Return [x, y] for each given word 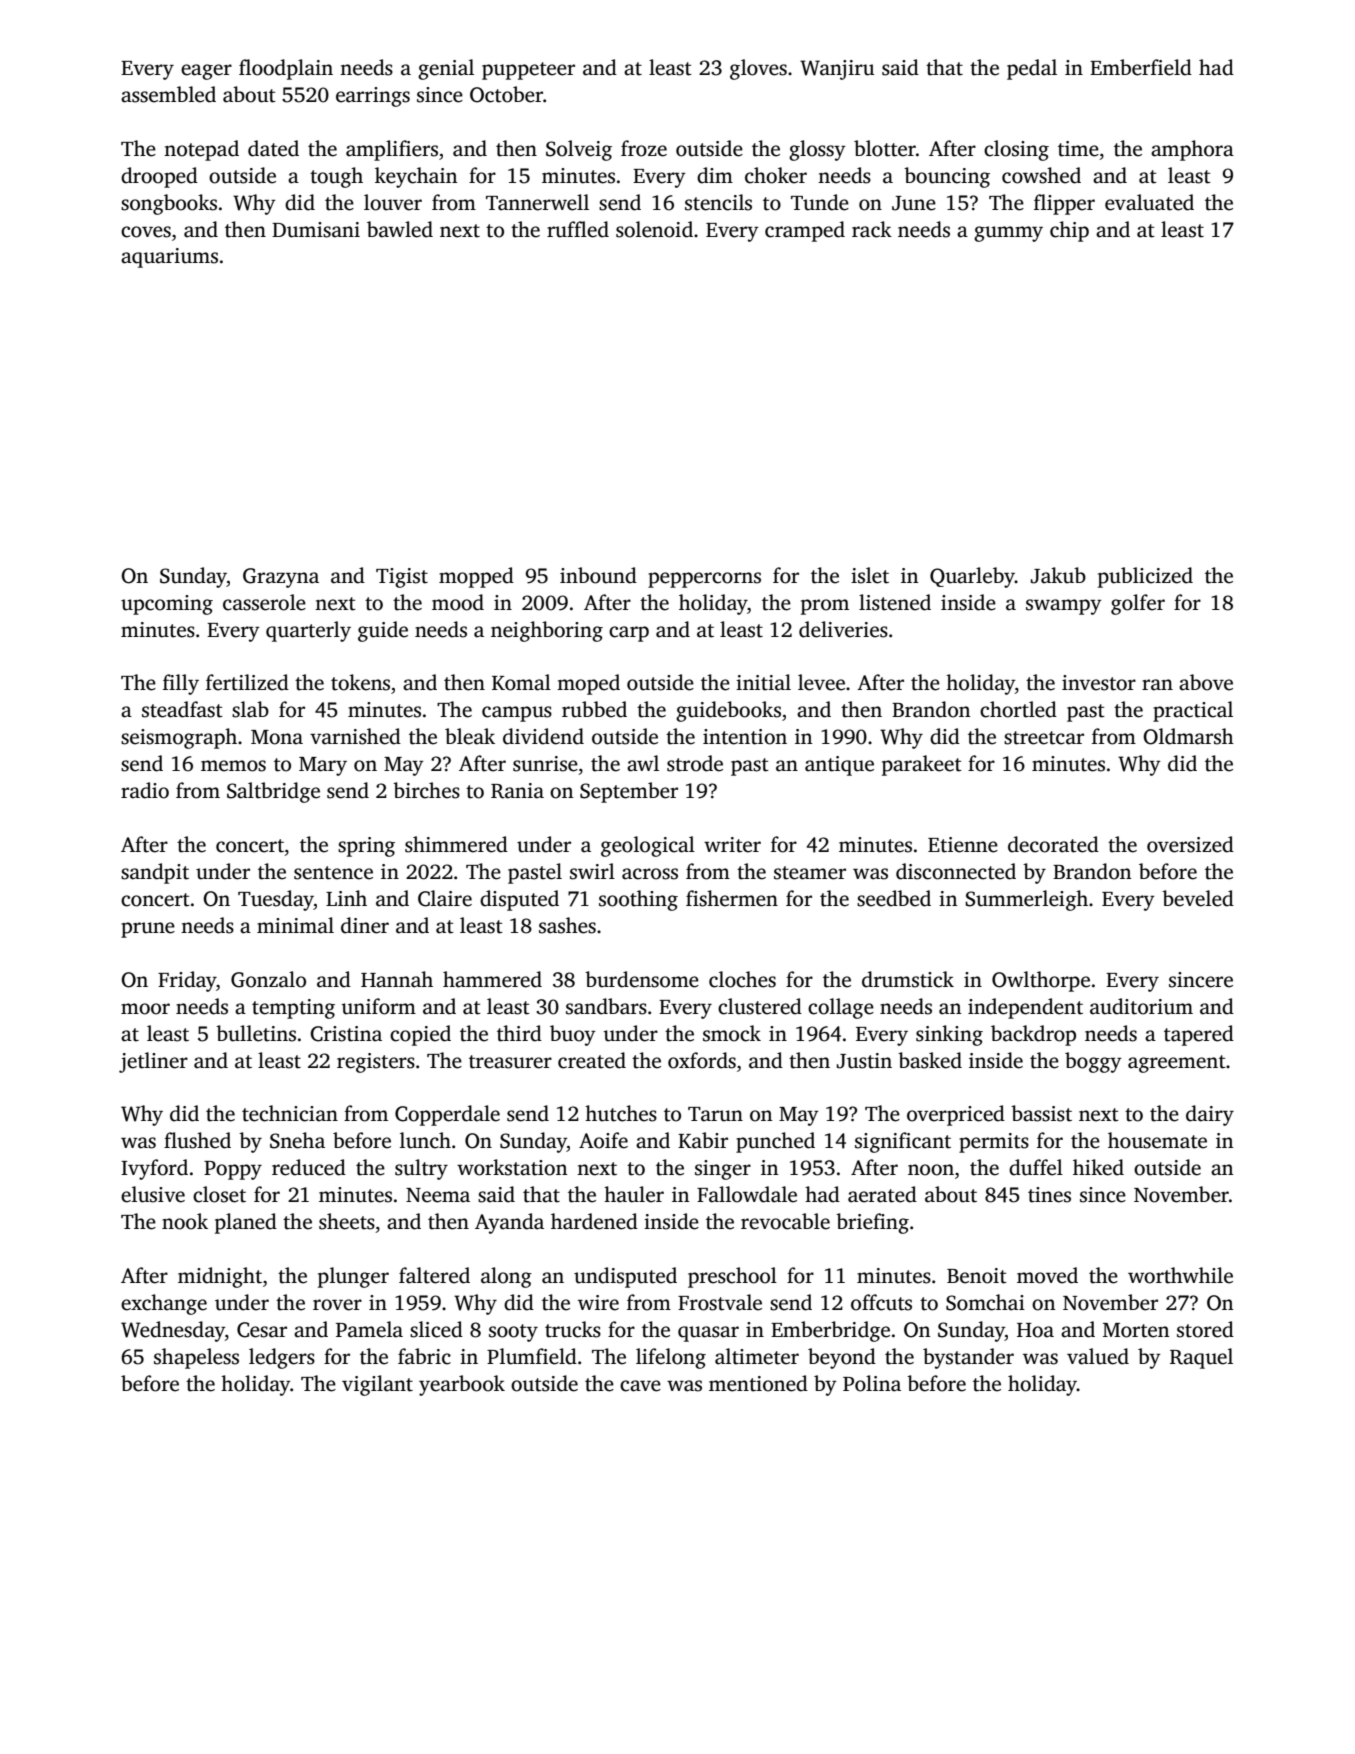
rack [872, 229]
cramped [805, 231]
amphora [1192, 150]
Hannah [397, 979]
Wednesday [173, 1331]
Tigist [402, 578]
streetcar [1044, 738]
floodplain [286, 69]
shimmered [456, 844]
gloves [758, 69]
